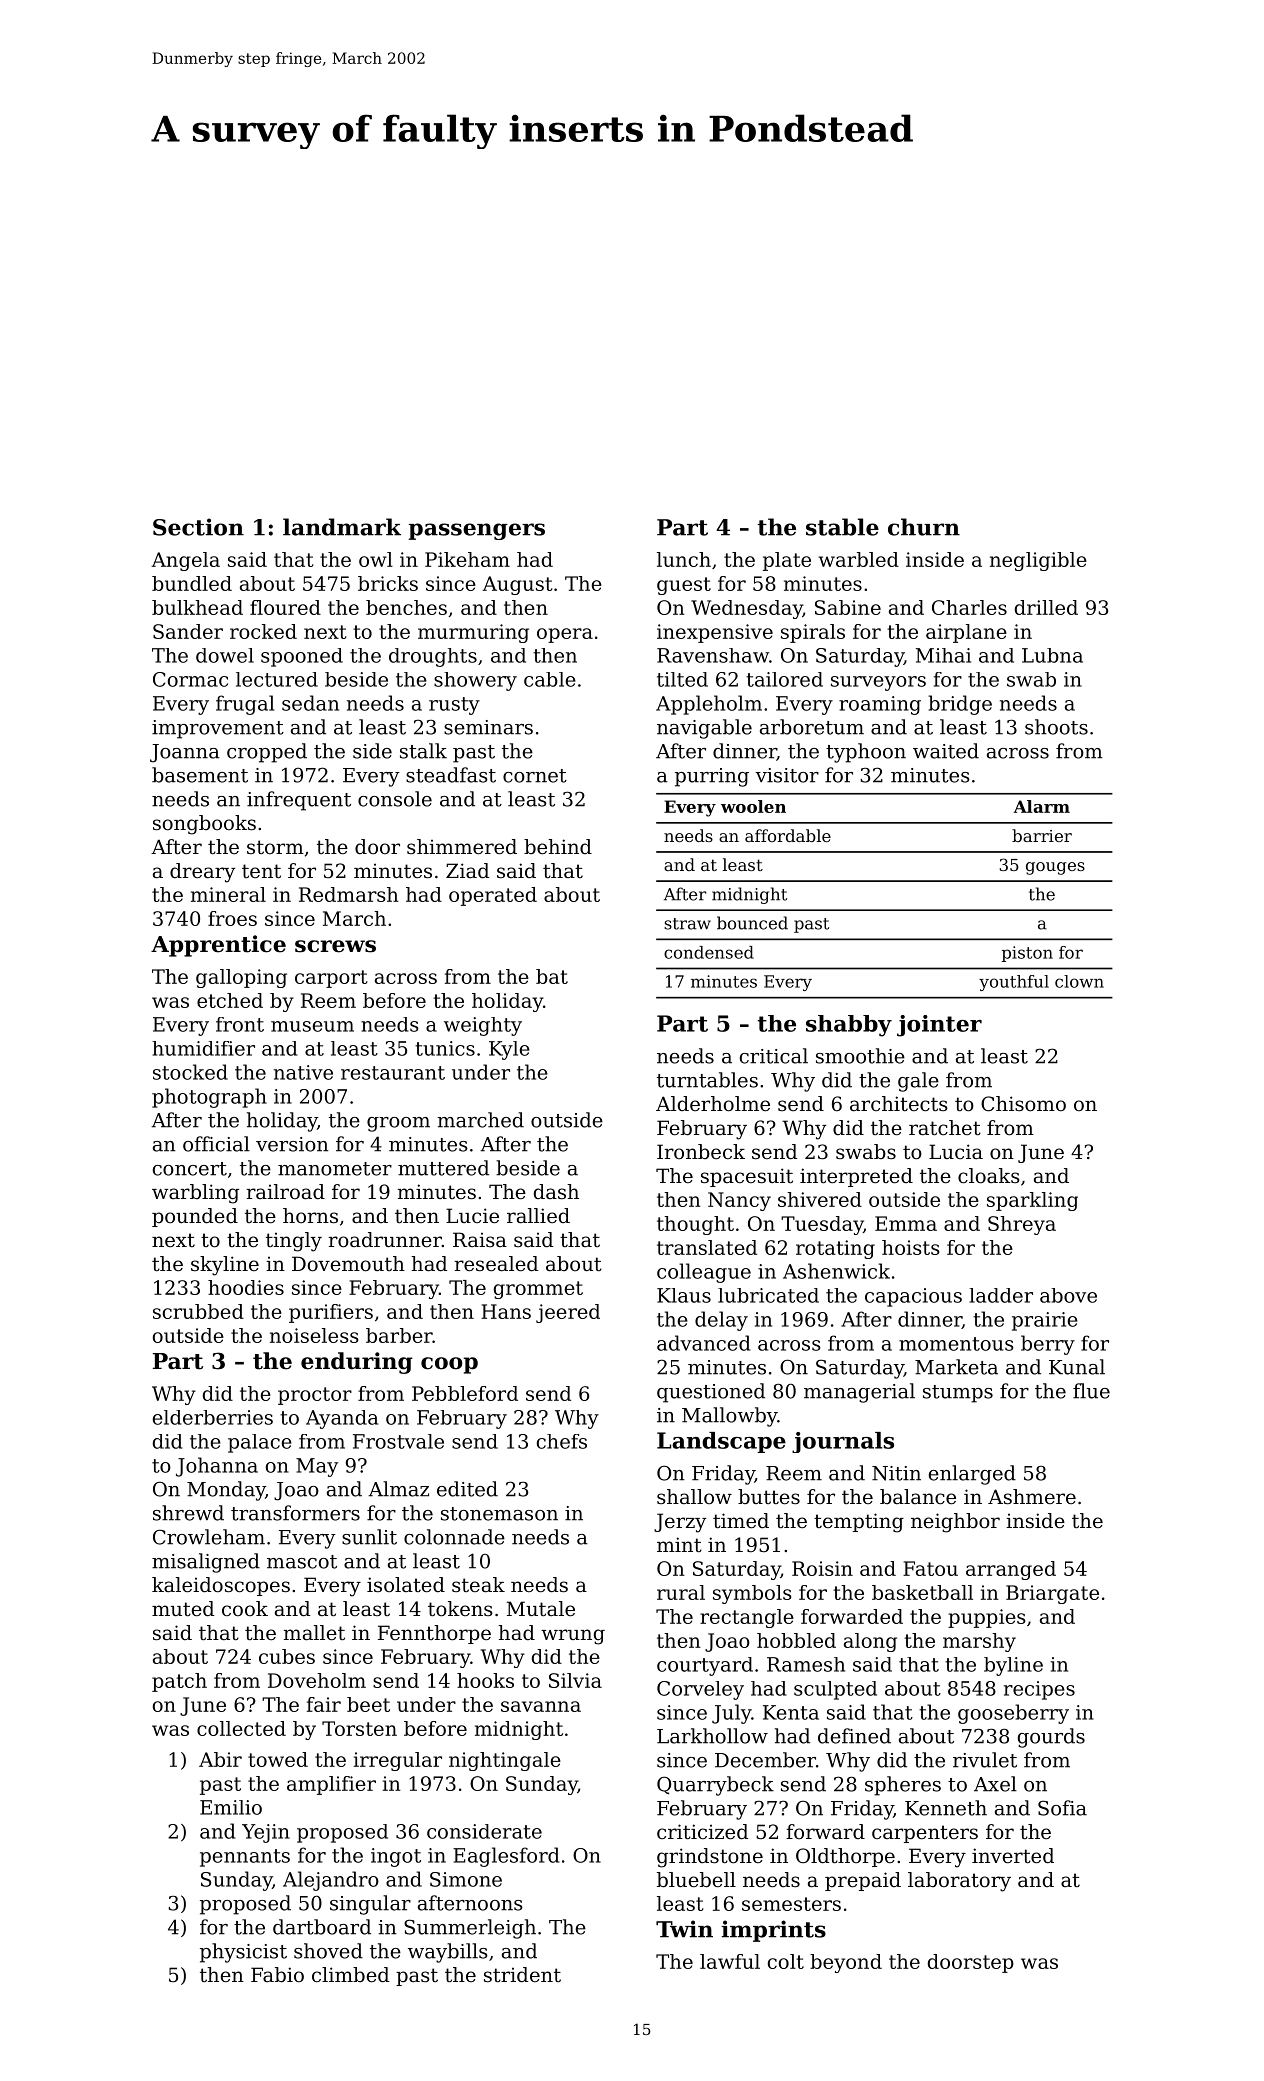 This screenshot has width=1264, height=2081. What do you see at coordinates (849, 1026) in the screenshot?
I see `shabby` at bounding box center [849, 1026].
